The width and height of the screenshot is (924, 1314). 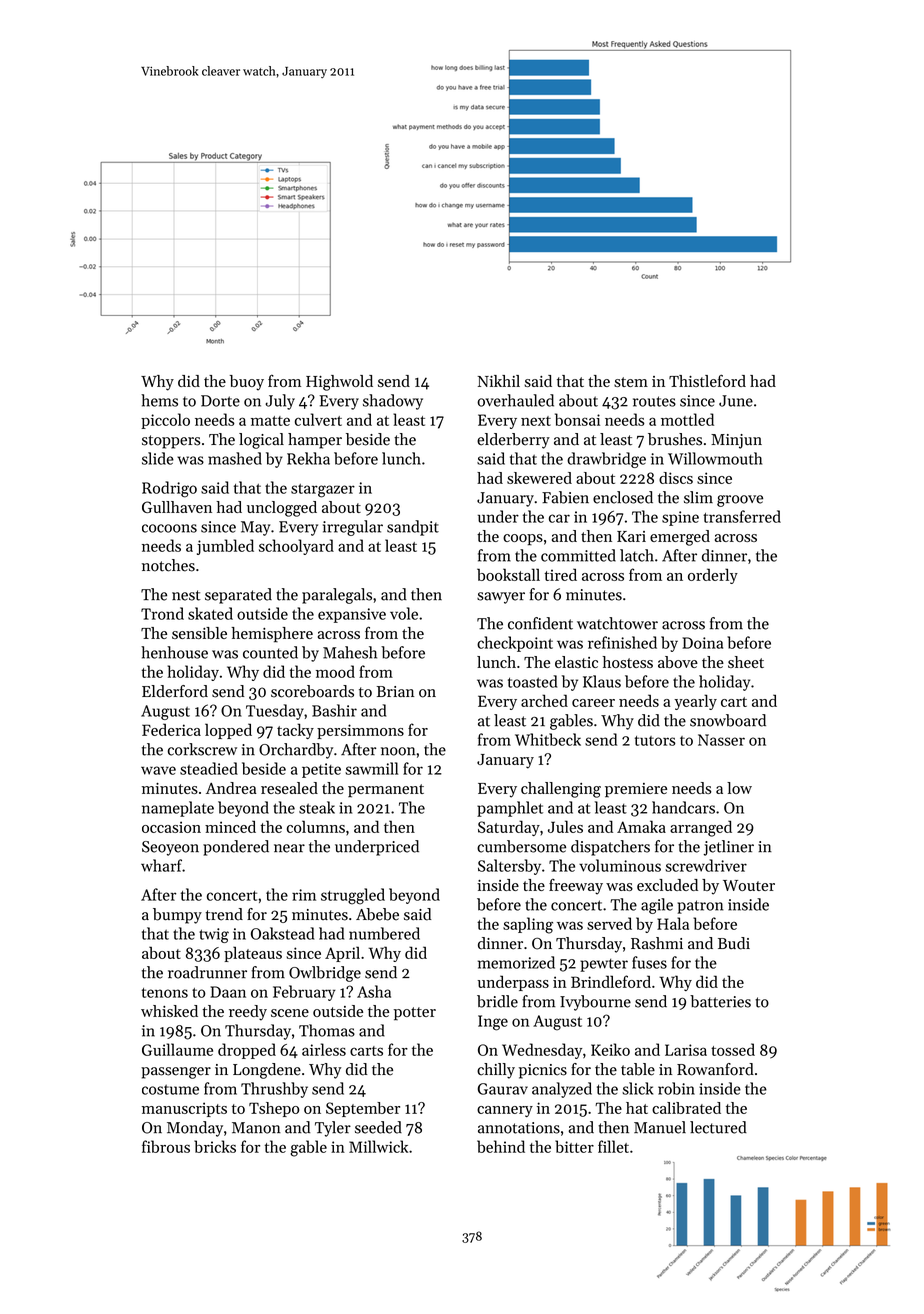 I want to click on tired, so click(x=561, y=574).
